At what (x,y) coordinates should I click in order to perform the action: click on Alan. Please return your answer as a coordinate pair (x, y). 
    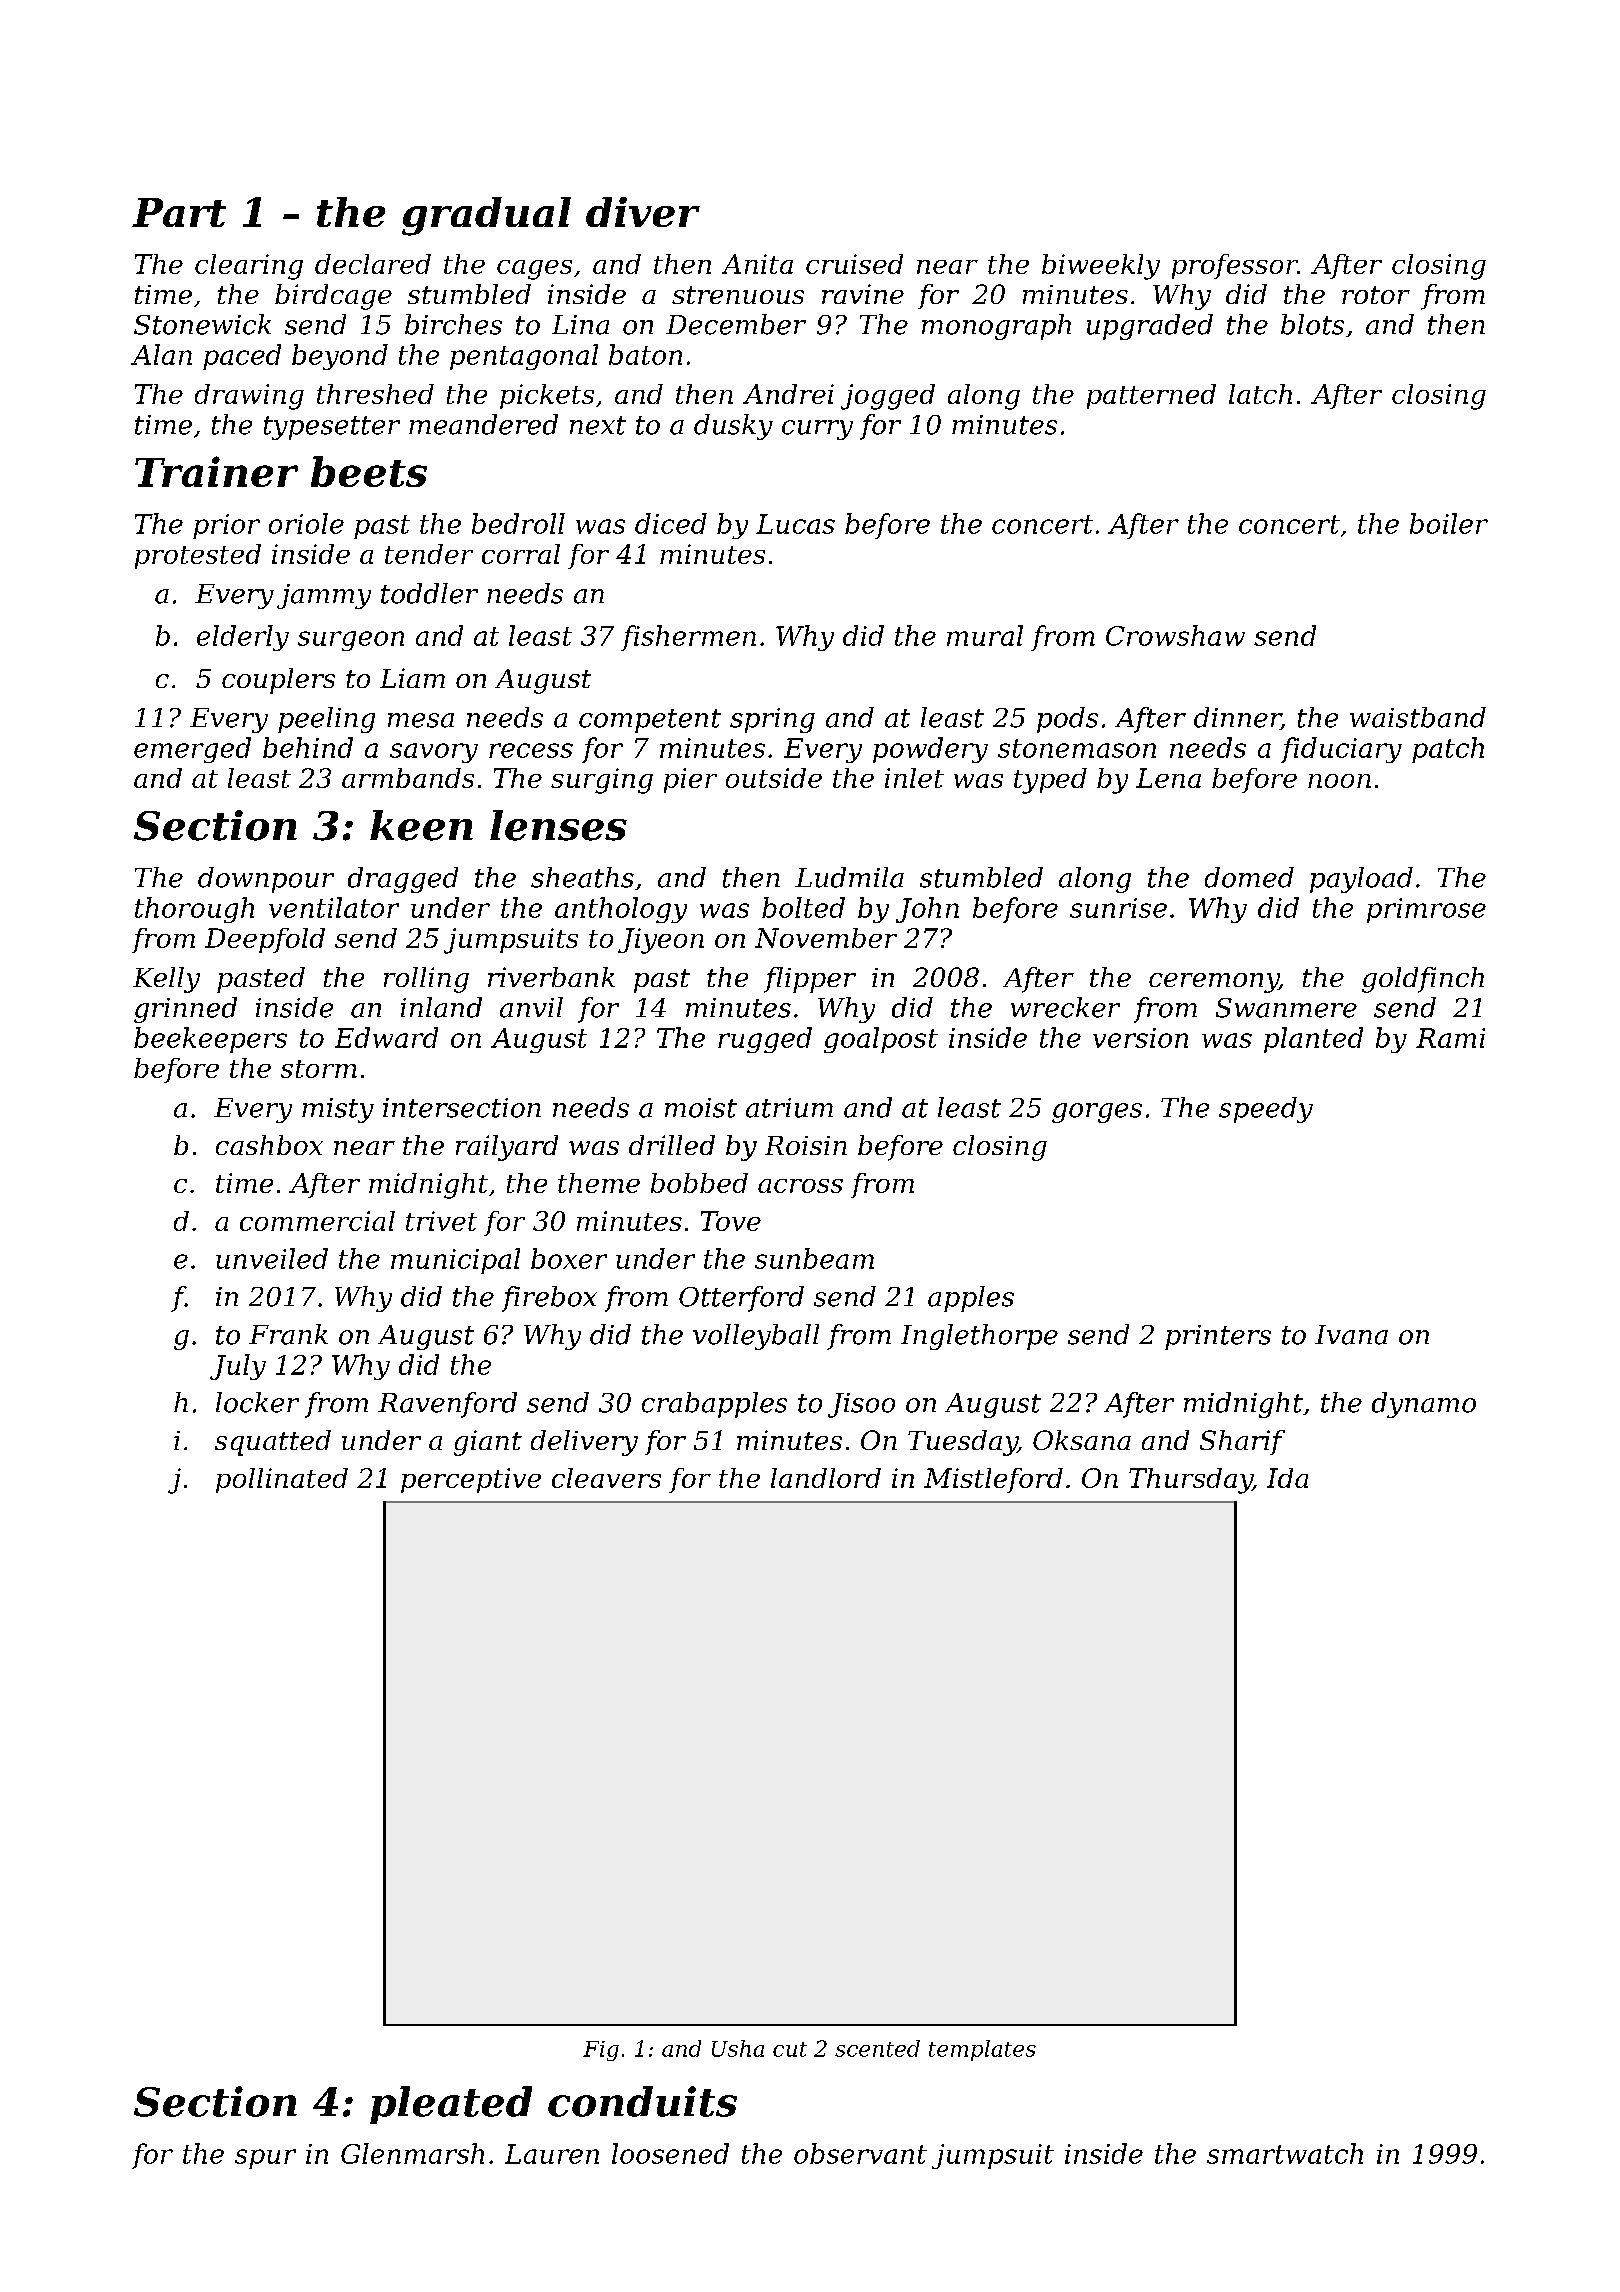
    Looking at the image, I should click on (161, 354).
